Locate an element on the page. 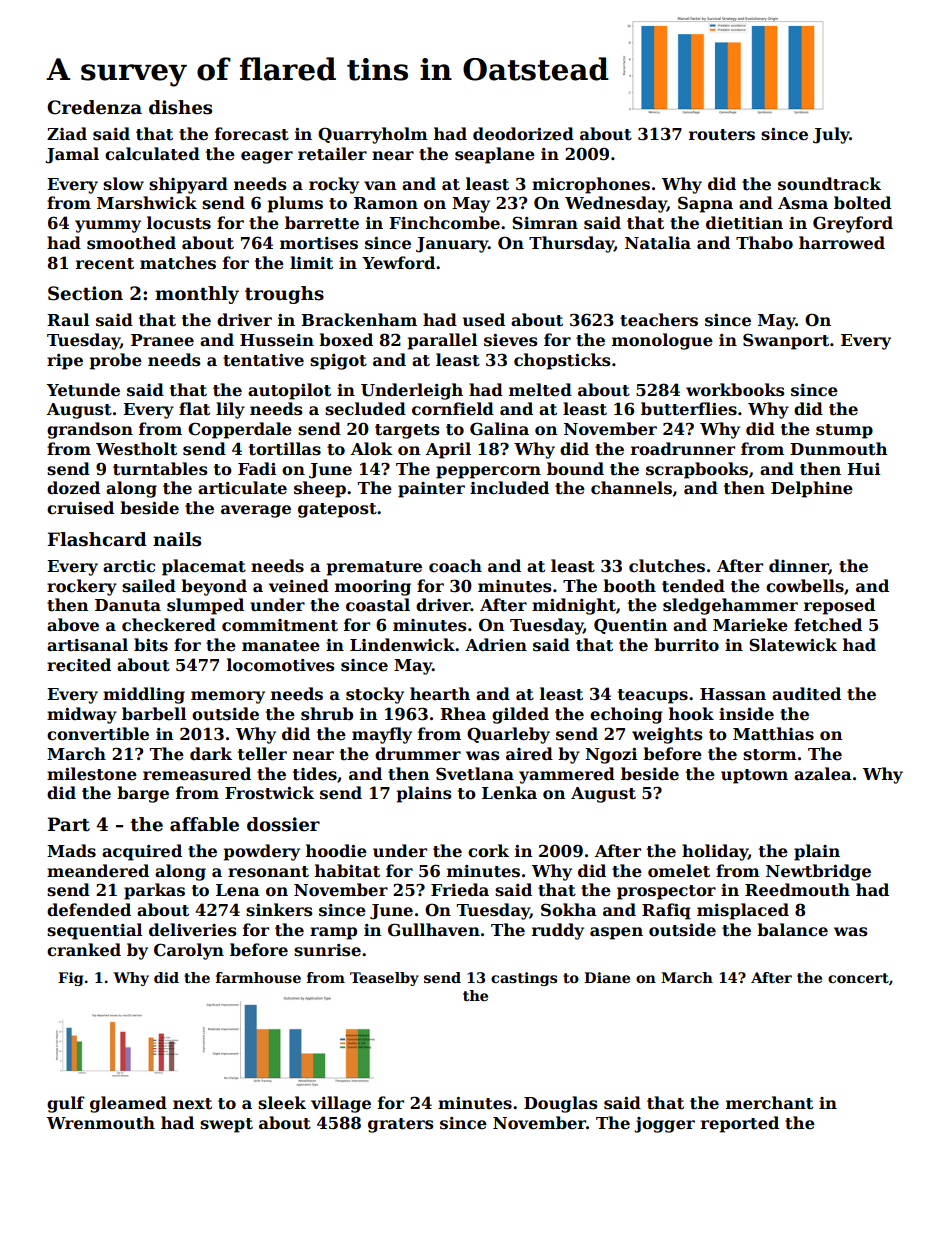 This document has height=1233, width=952. locusts is located at coordinates (179, 223).
